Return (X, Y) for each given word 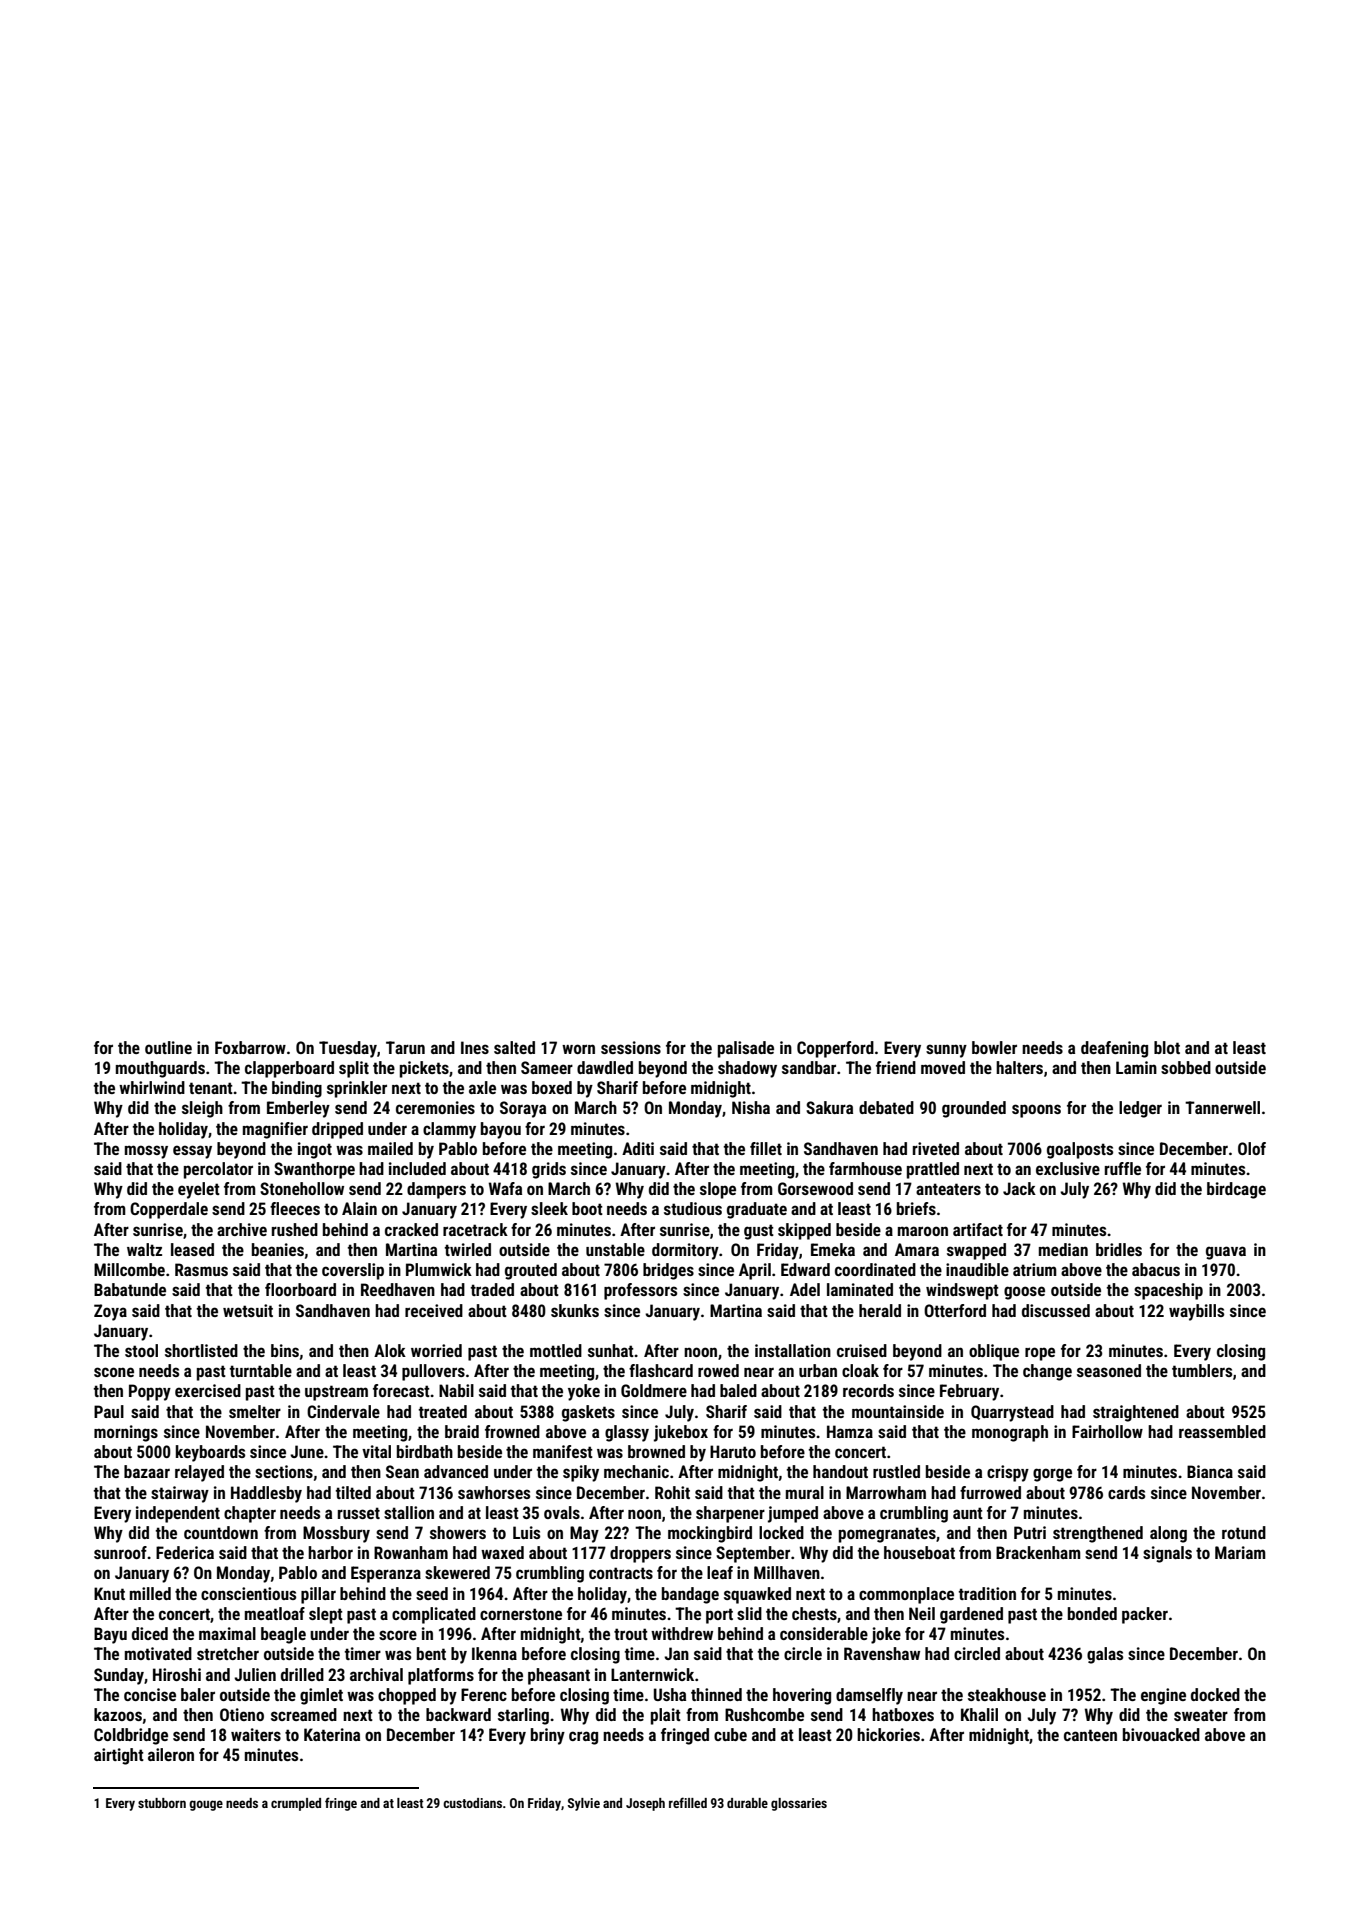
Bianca (1210, 1471)
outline (168, 1047)
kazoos (118, 1714)
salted (514, 1047)
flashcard (661, 1370)
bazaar (147, 1471)
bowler (994, 1047)
